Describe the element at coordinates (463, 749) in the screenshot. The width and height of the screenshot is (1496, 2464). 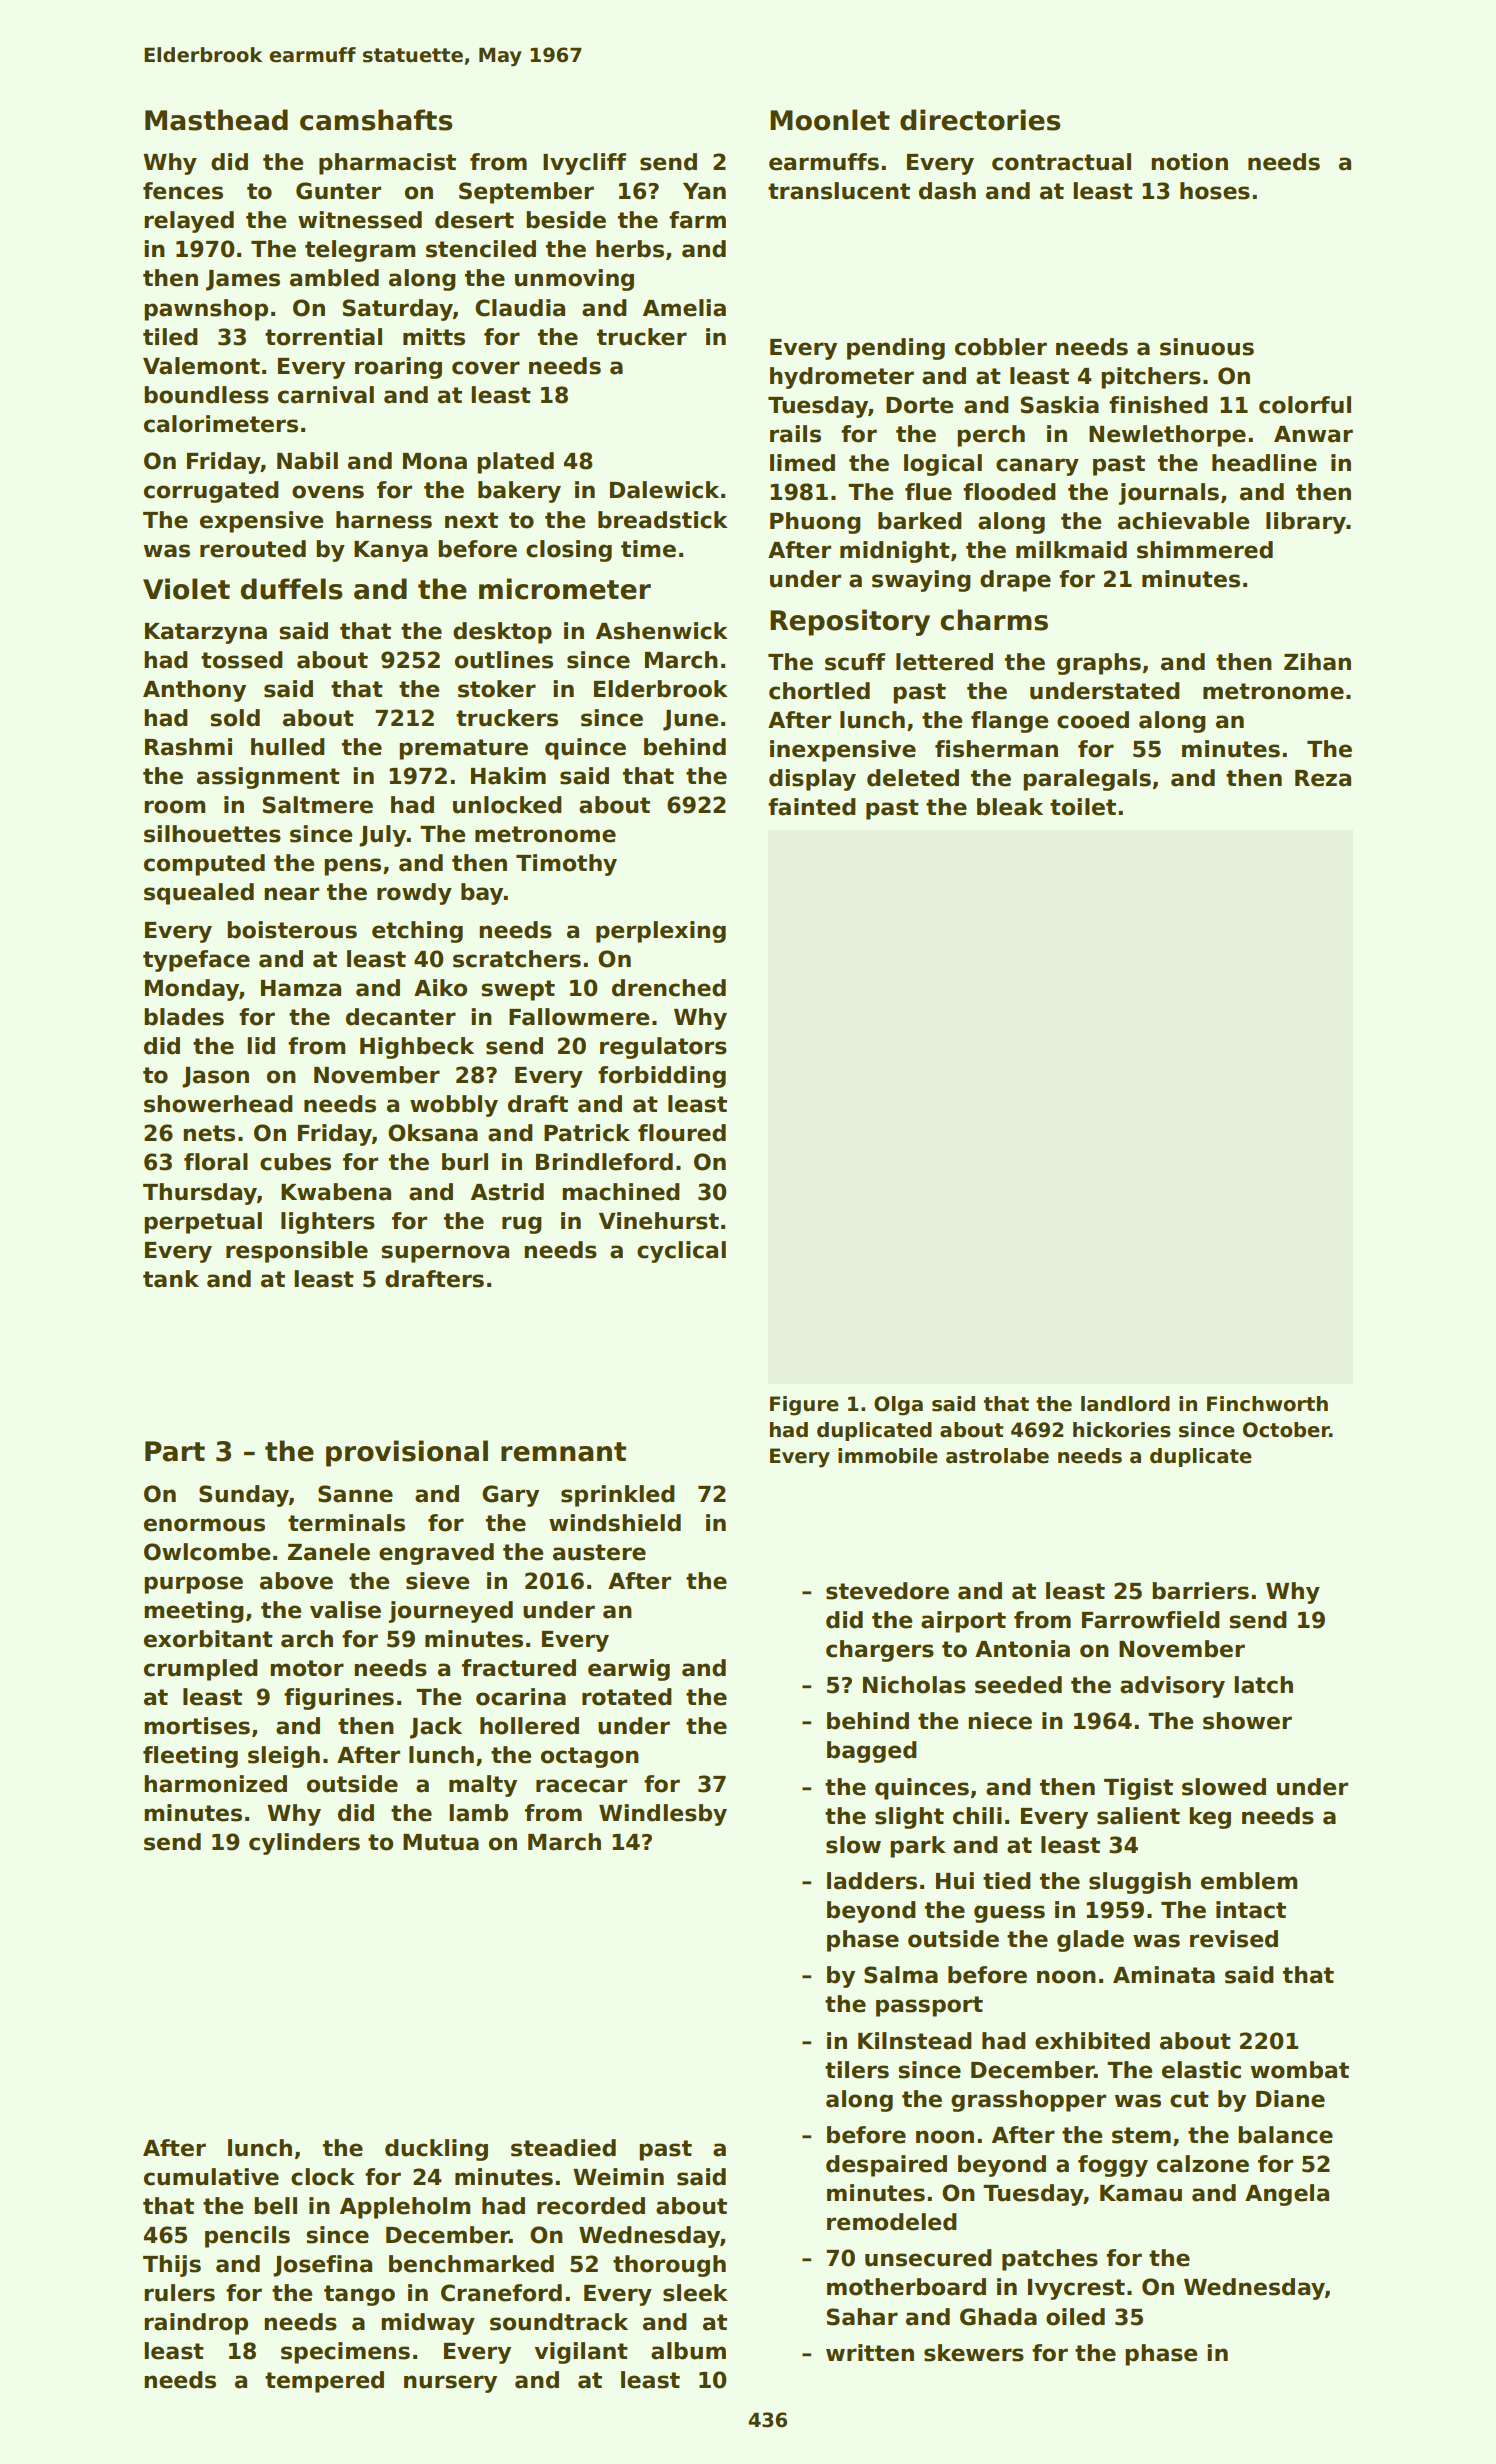
I see `premature` at that location.
